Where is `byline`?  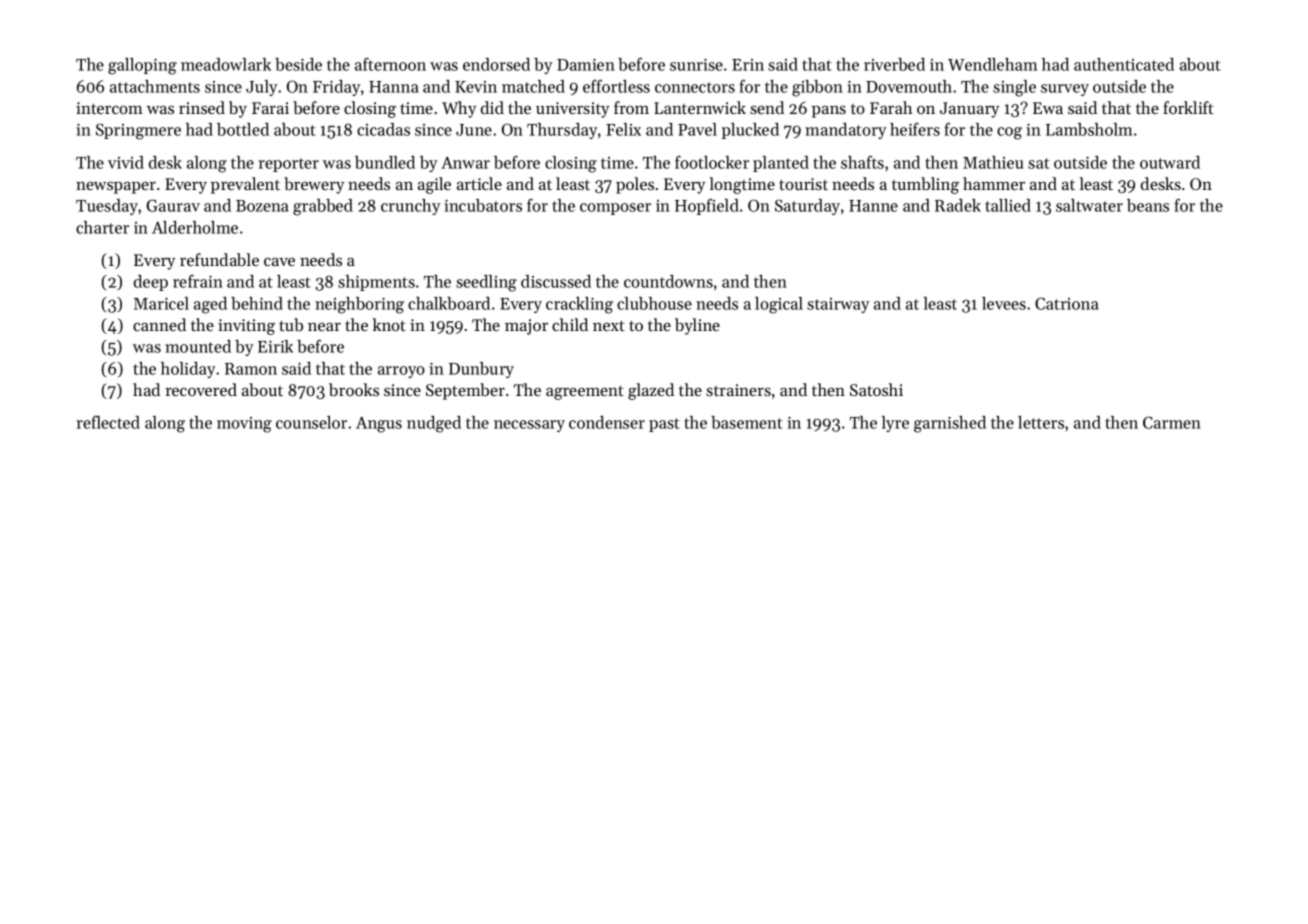 byline is located at coordinates (697, 326).
